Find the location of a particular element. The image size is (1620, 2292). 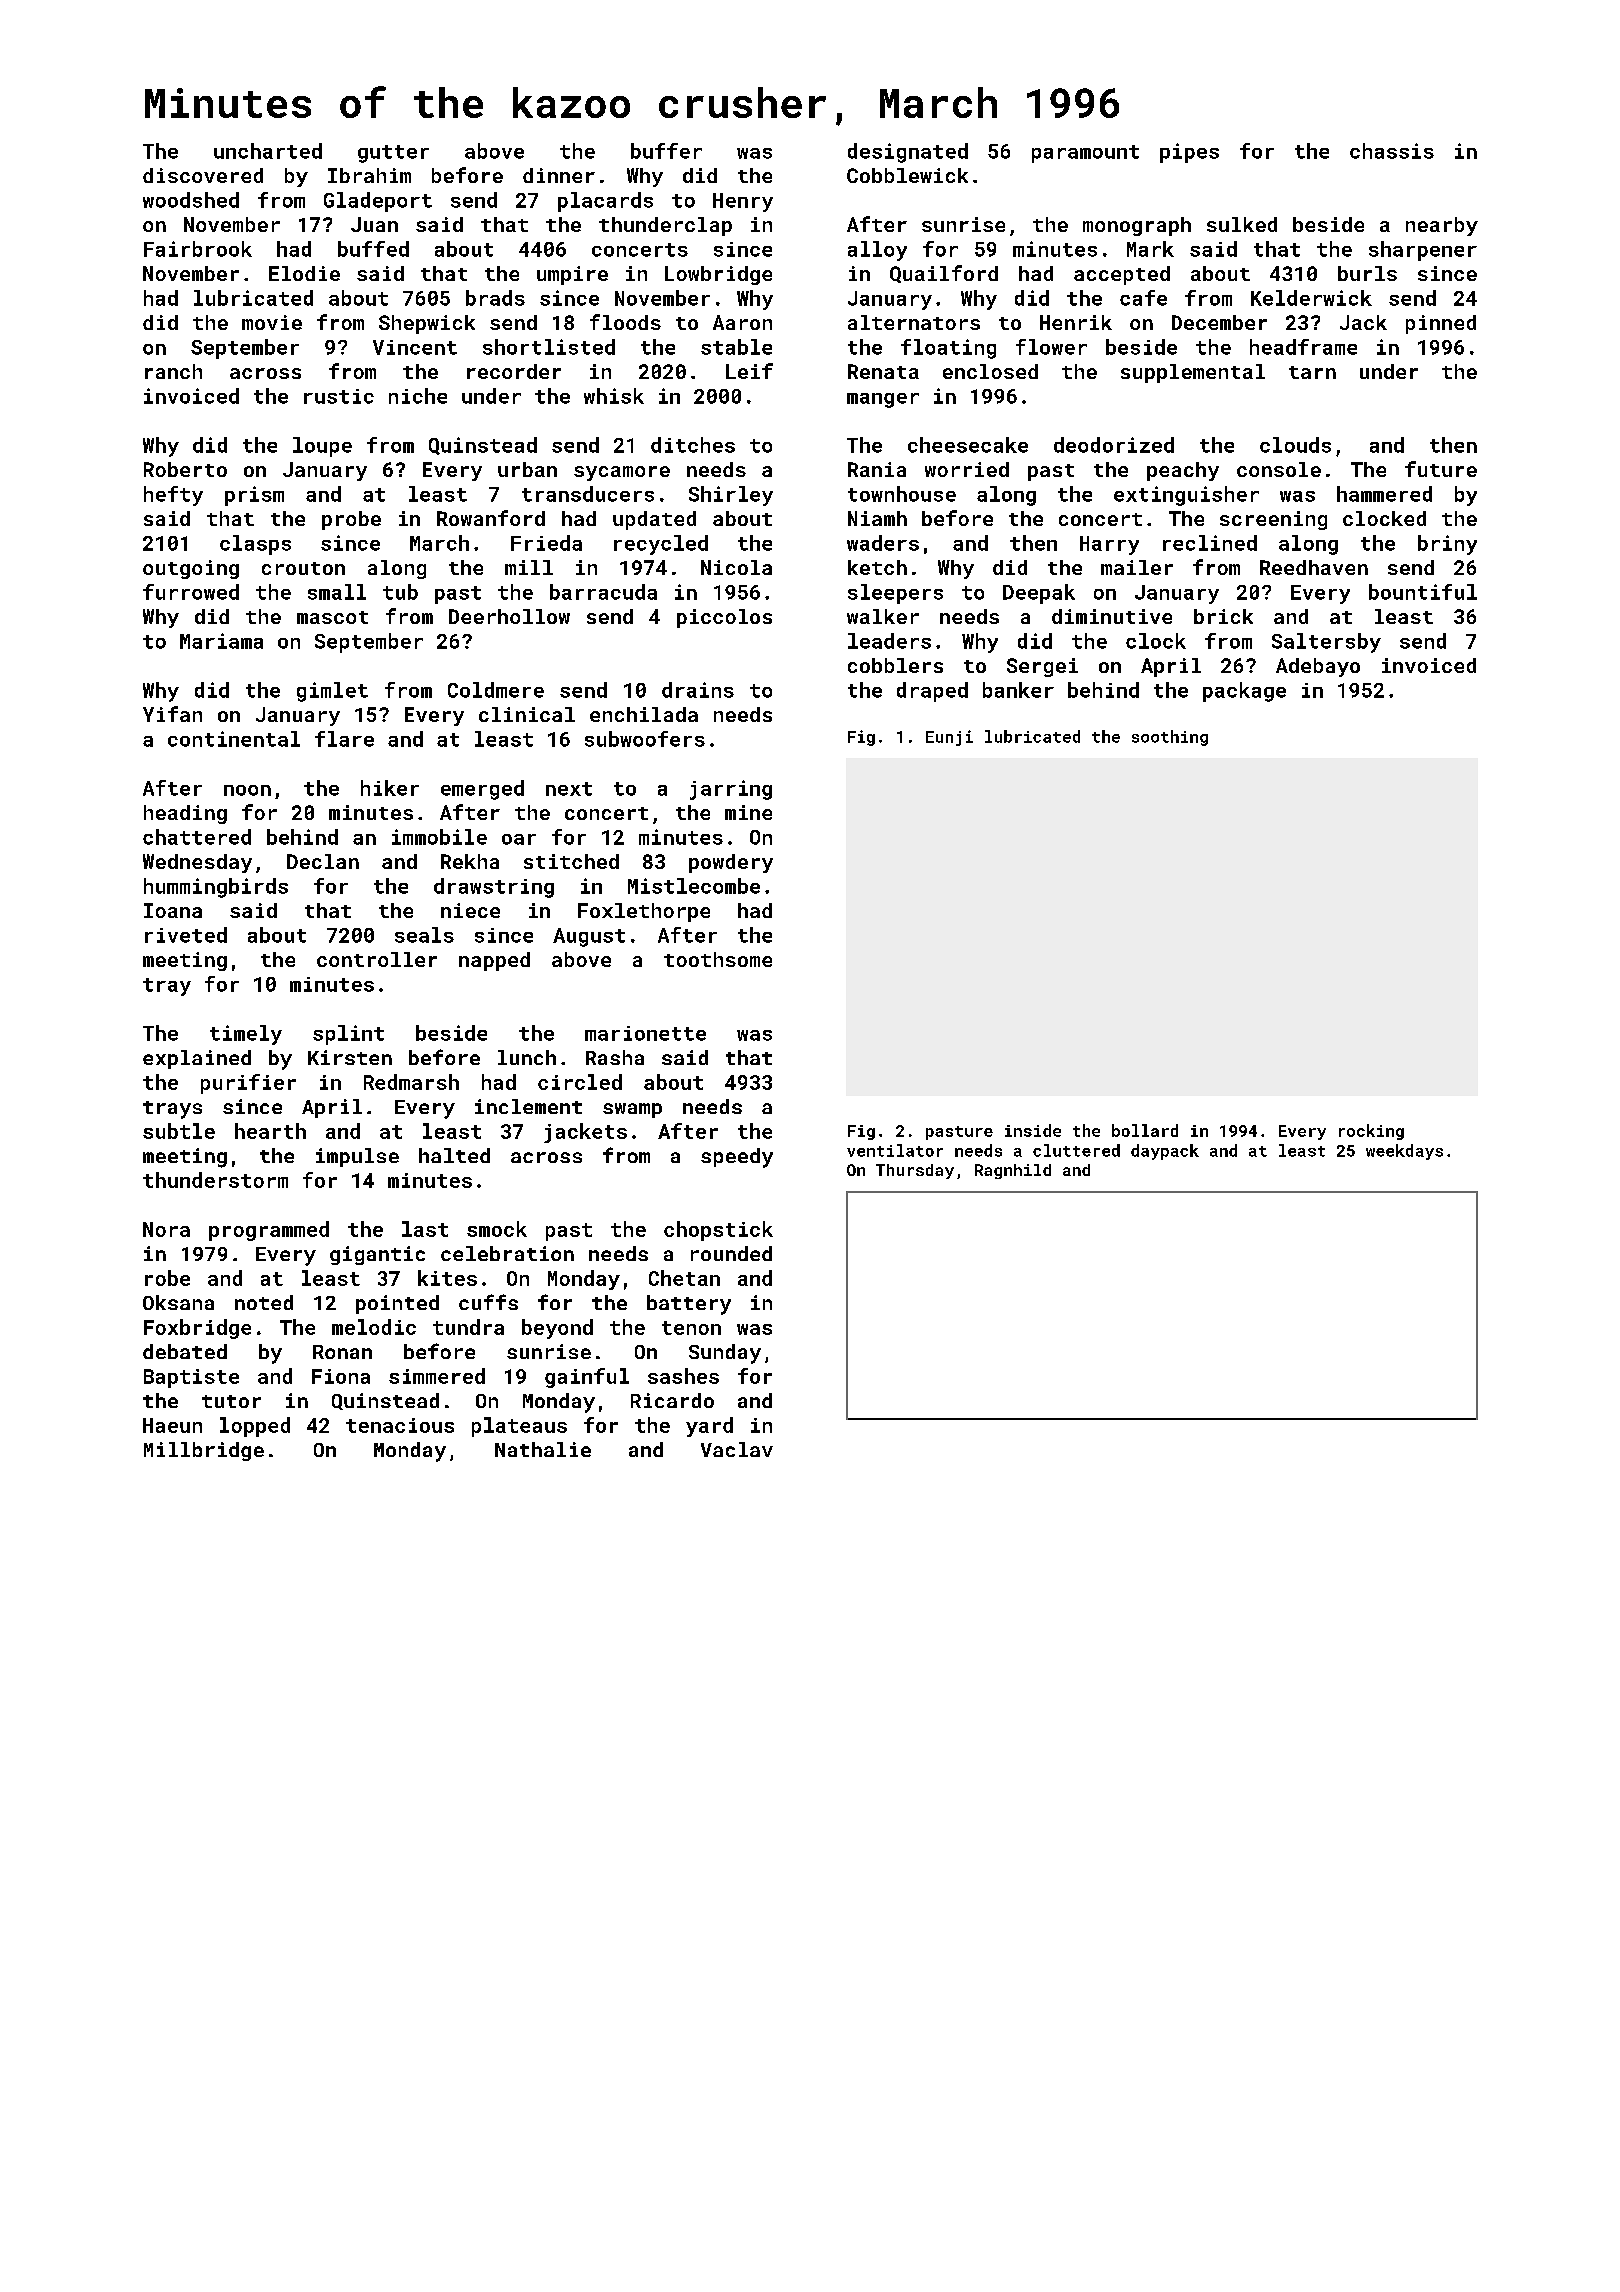

drawstring is located at coordinates (494, 888).
